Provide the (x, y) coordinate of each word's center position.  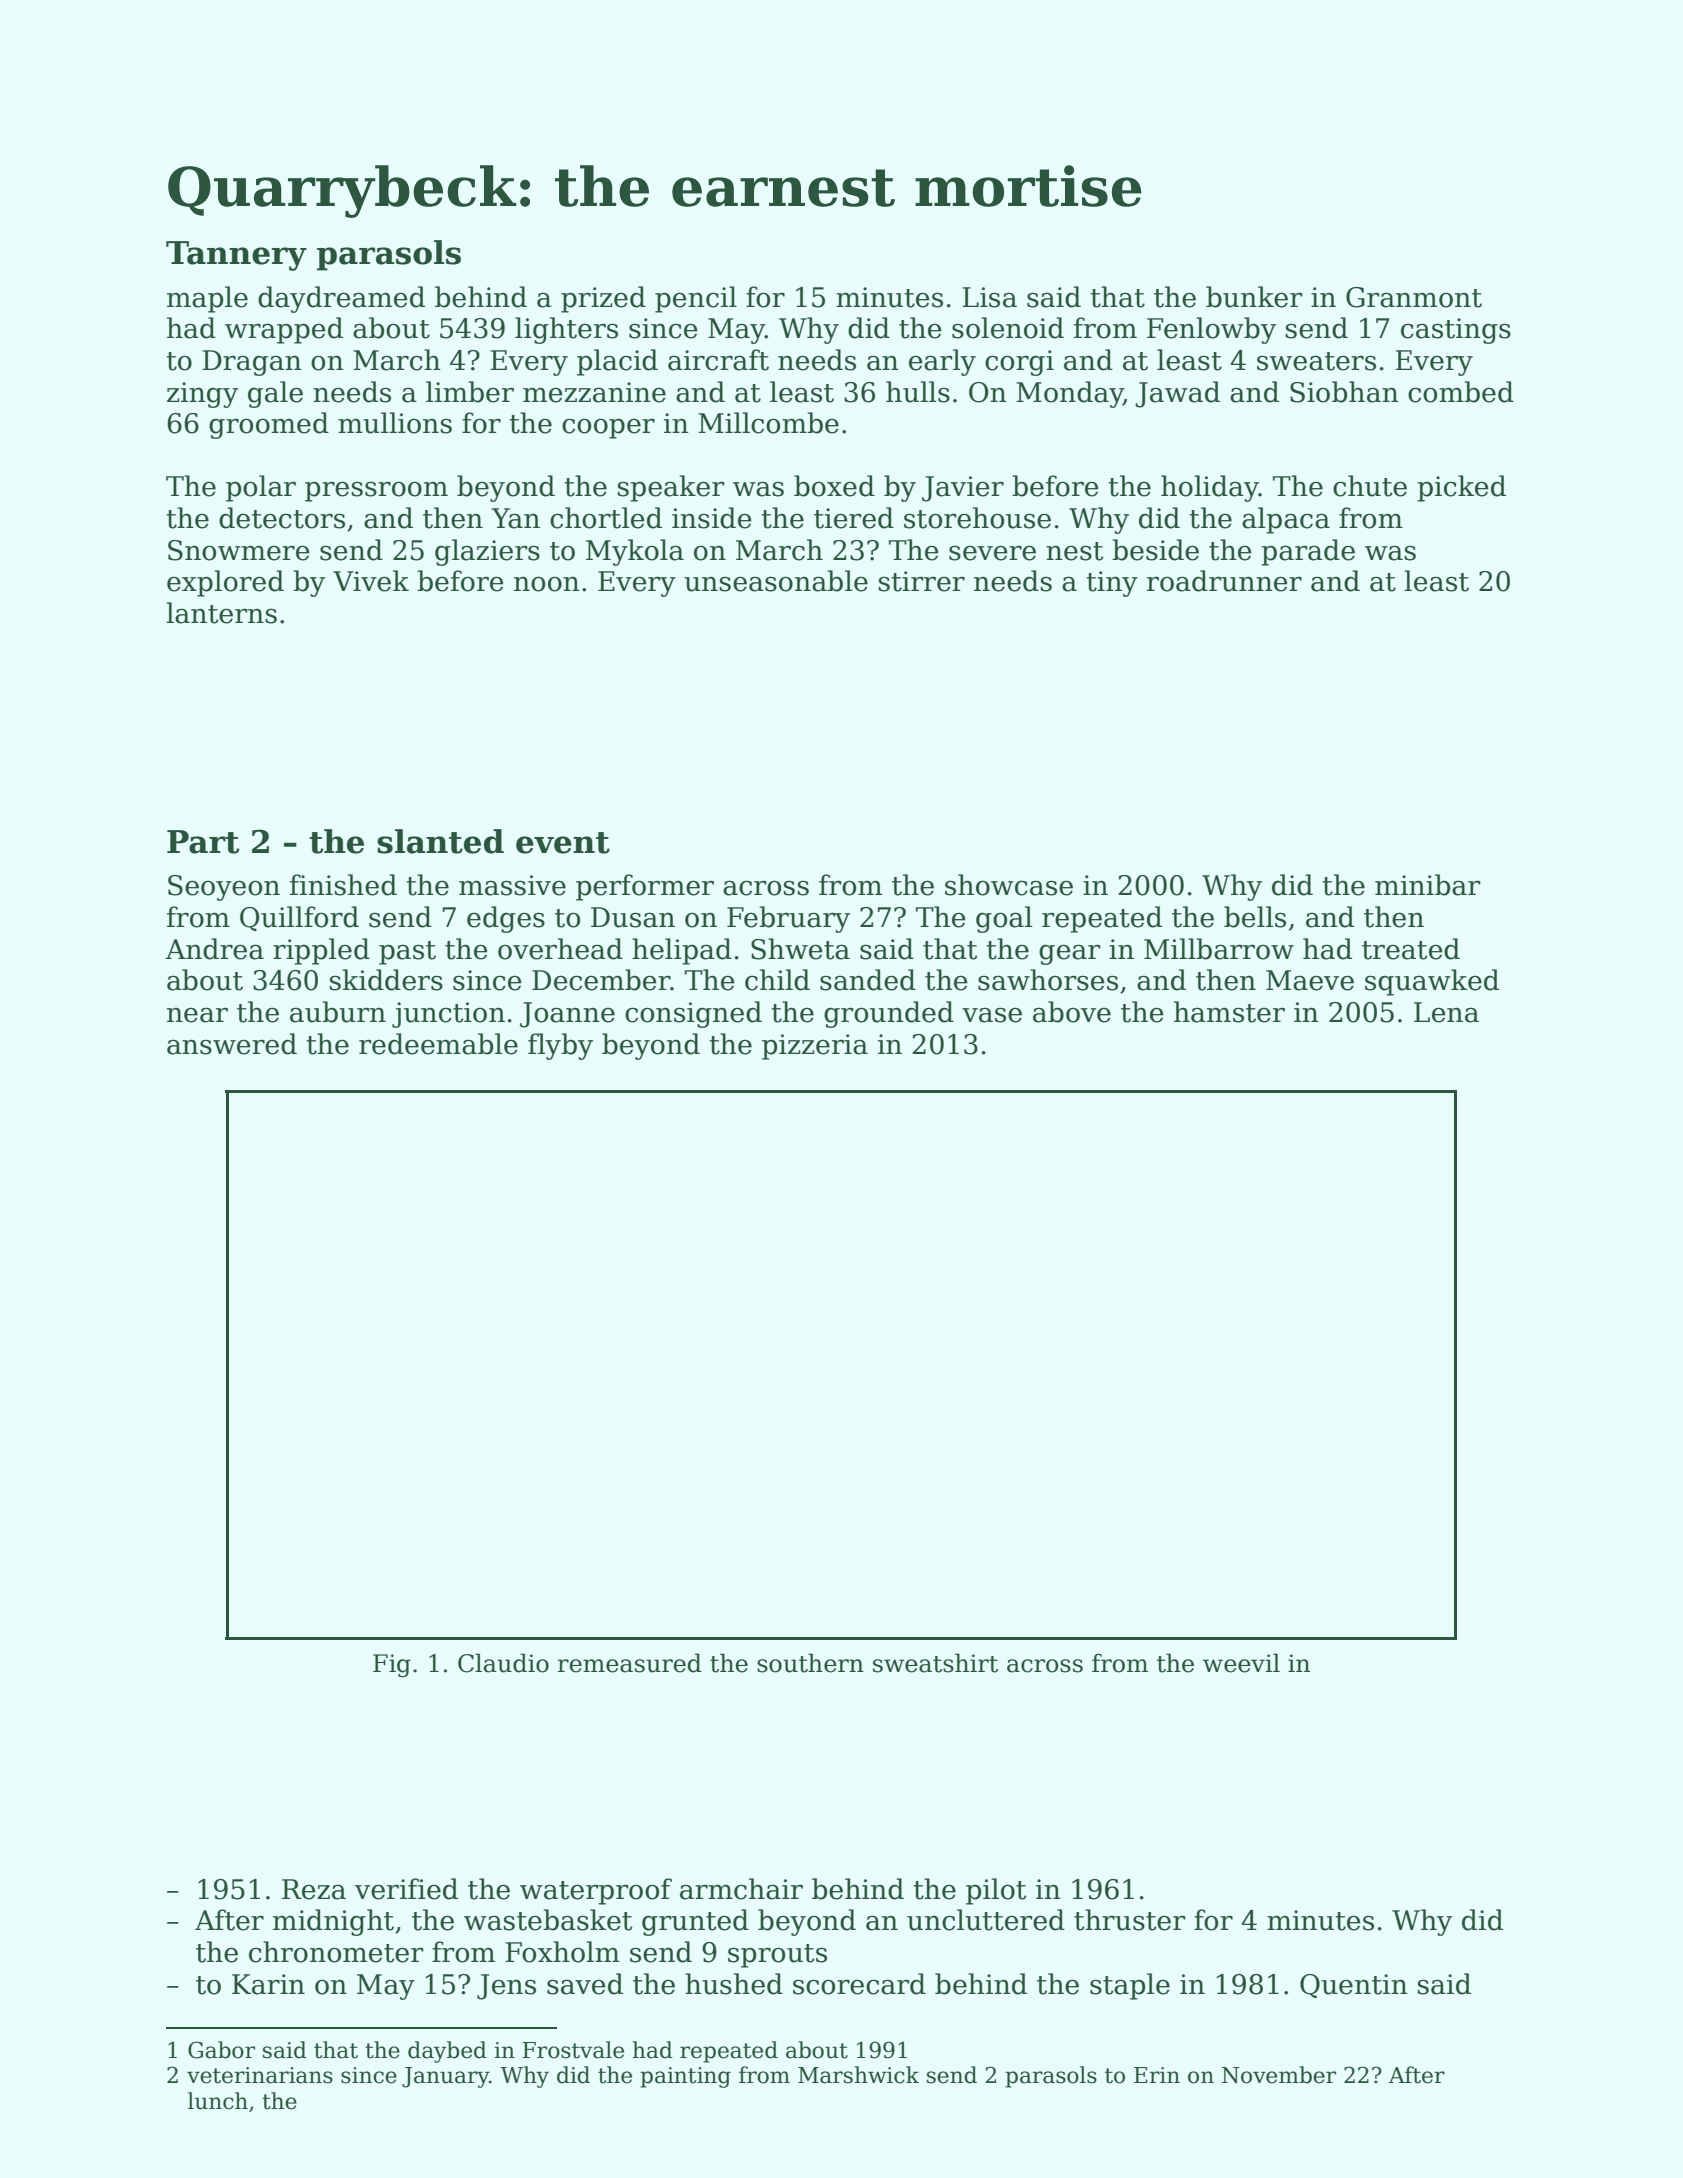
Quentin (1354, 1986)
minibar (1428, 885)
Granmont (1414, 297)
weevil (1241, 1663)
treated (1411, 949)
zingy (202, 395)
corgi (1019, 363)
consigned (693, 1014)
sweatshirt (935, 1663)
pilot (996, 1891)
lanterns (221, 613)
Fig (392, 1665)
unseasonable (776, 581)
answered (232, 1044)
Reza (314, 1889)
